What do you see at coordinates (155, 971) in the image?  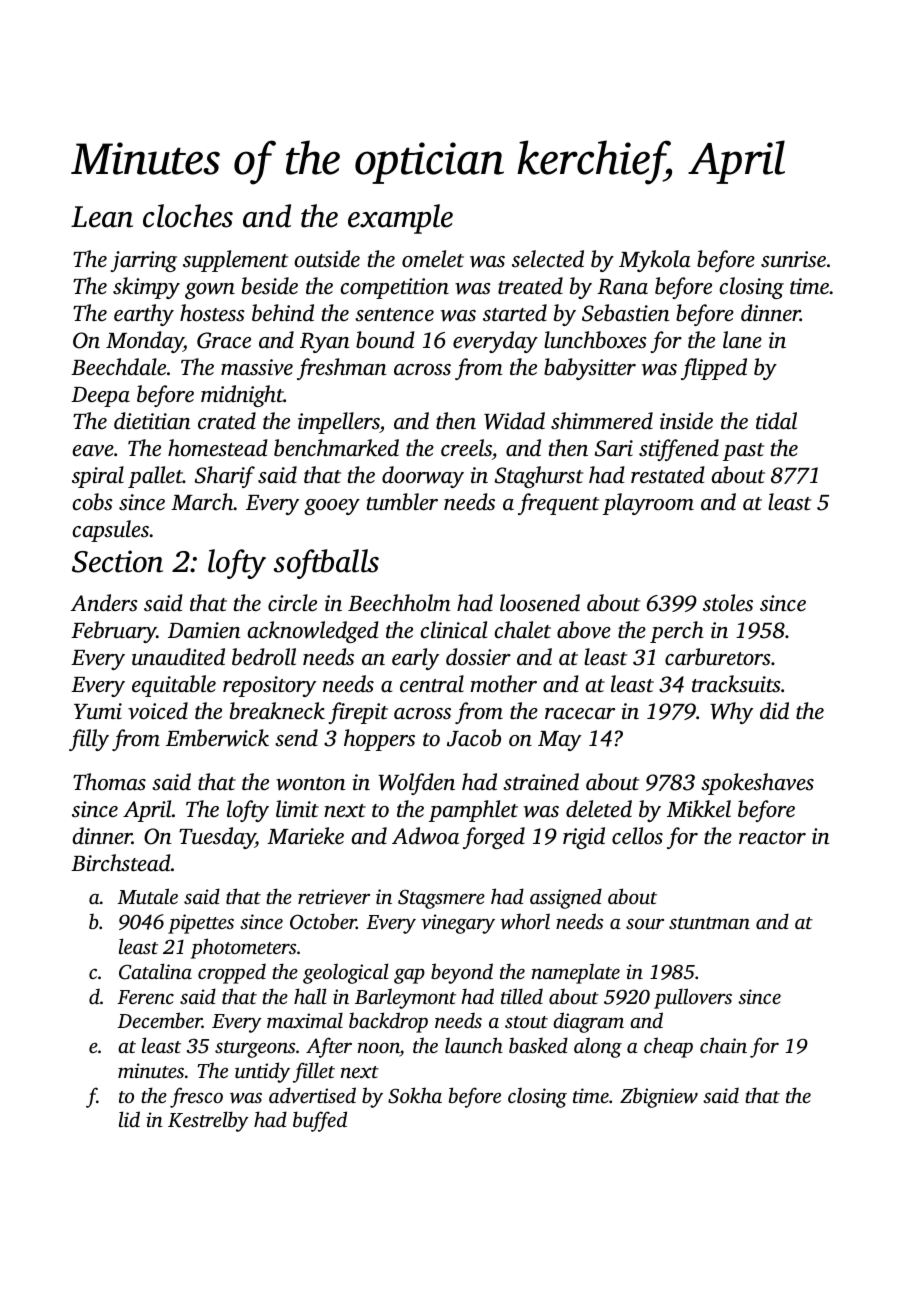 I see `Catalina` at bounding box center [155, 971].
